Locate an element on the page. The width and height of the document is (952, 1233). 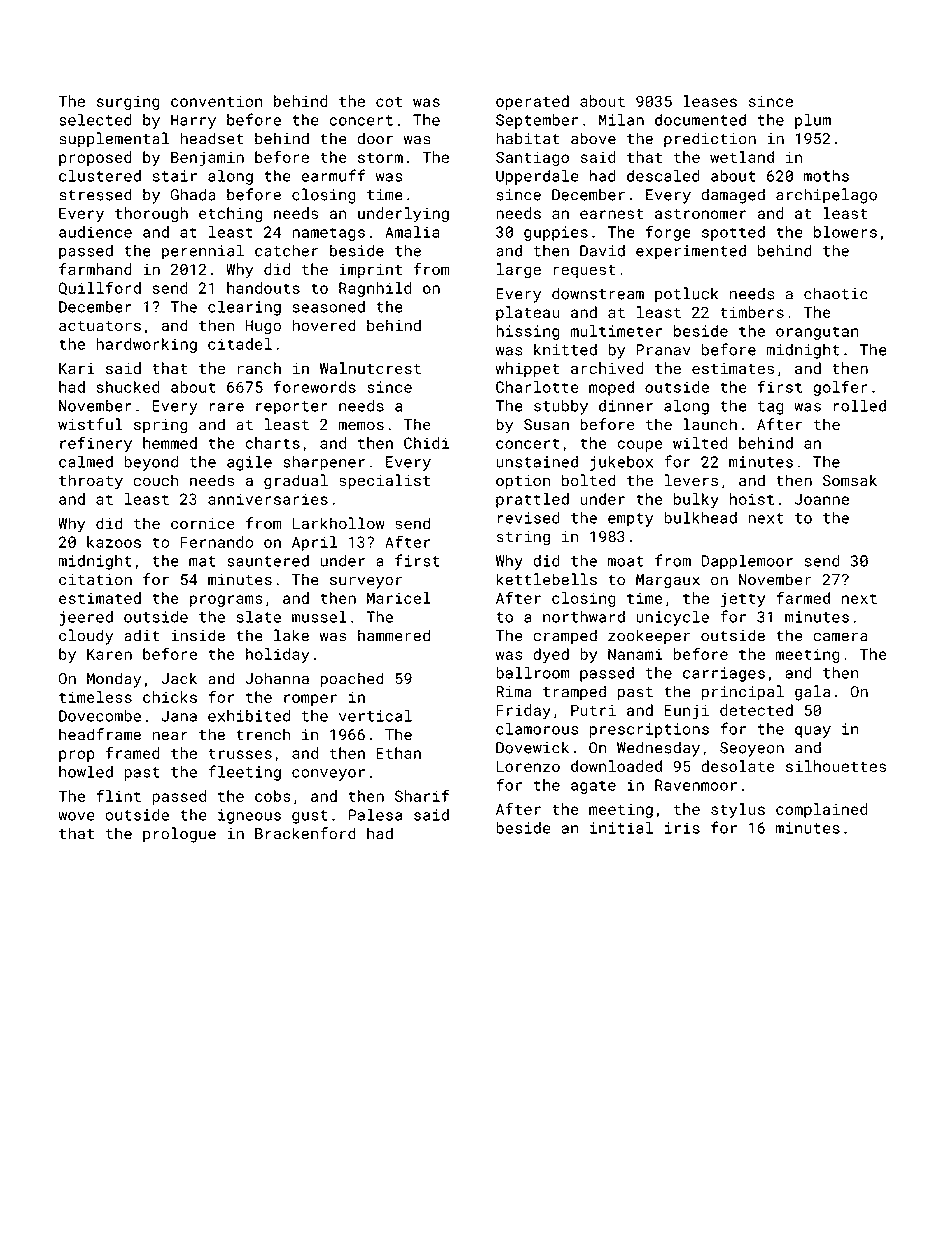
cot is located at coordinates (389, 102).
